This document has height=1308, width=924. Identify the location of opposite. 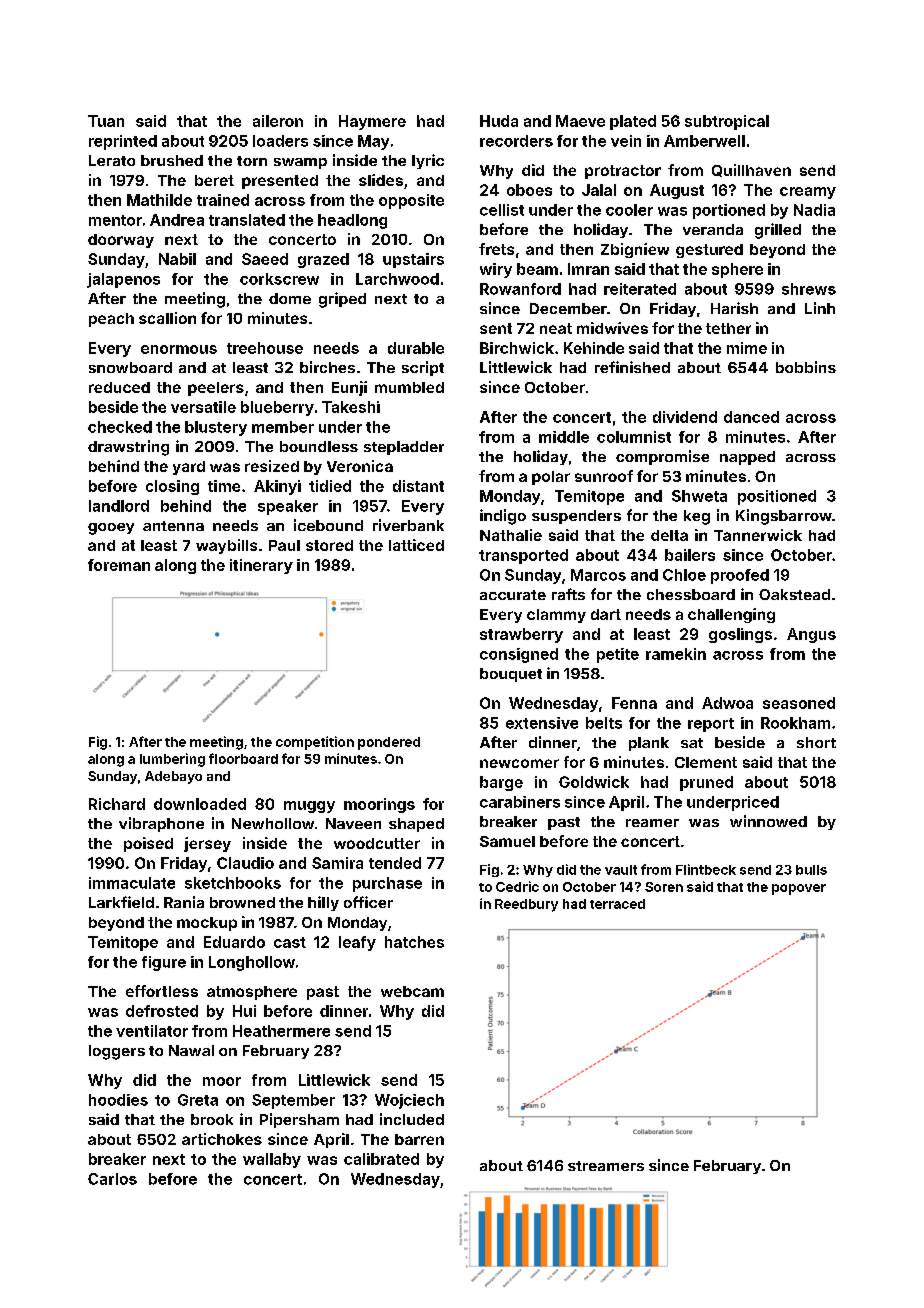
(411, 201).
